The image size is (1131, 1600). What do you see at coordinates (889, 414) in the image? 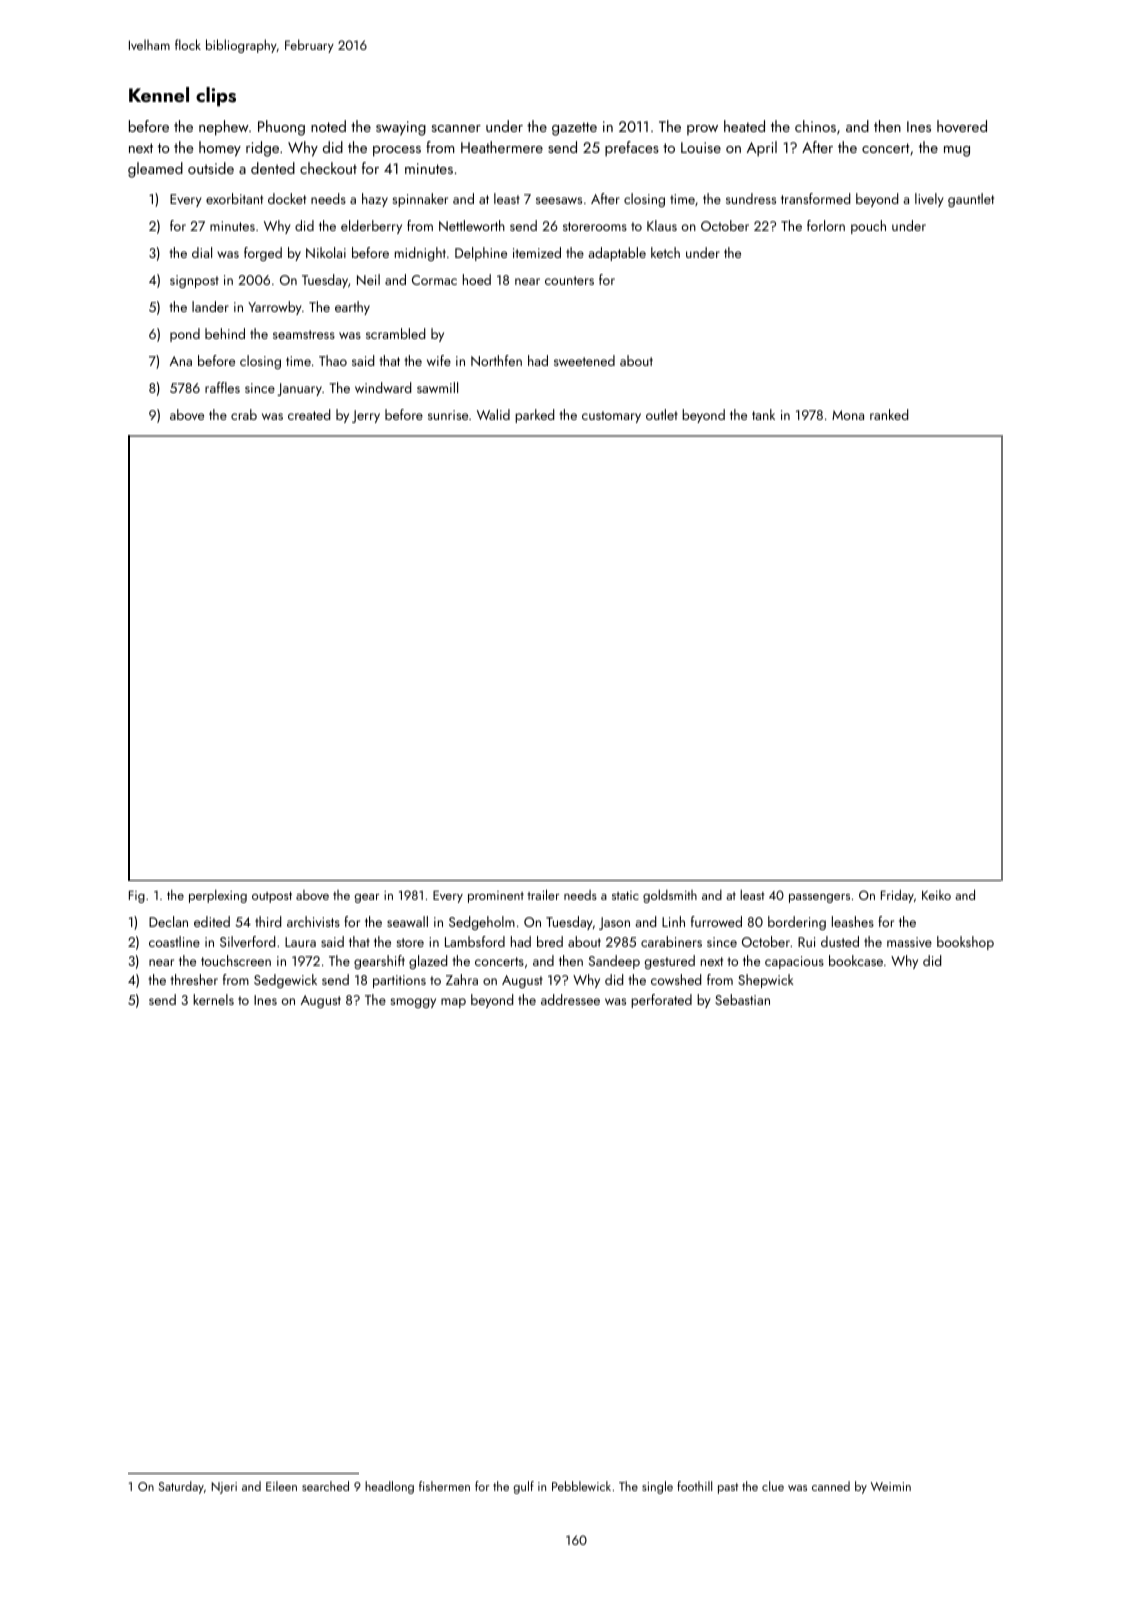
I see `ranked` at bounding box center [889, 414].
